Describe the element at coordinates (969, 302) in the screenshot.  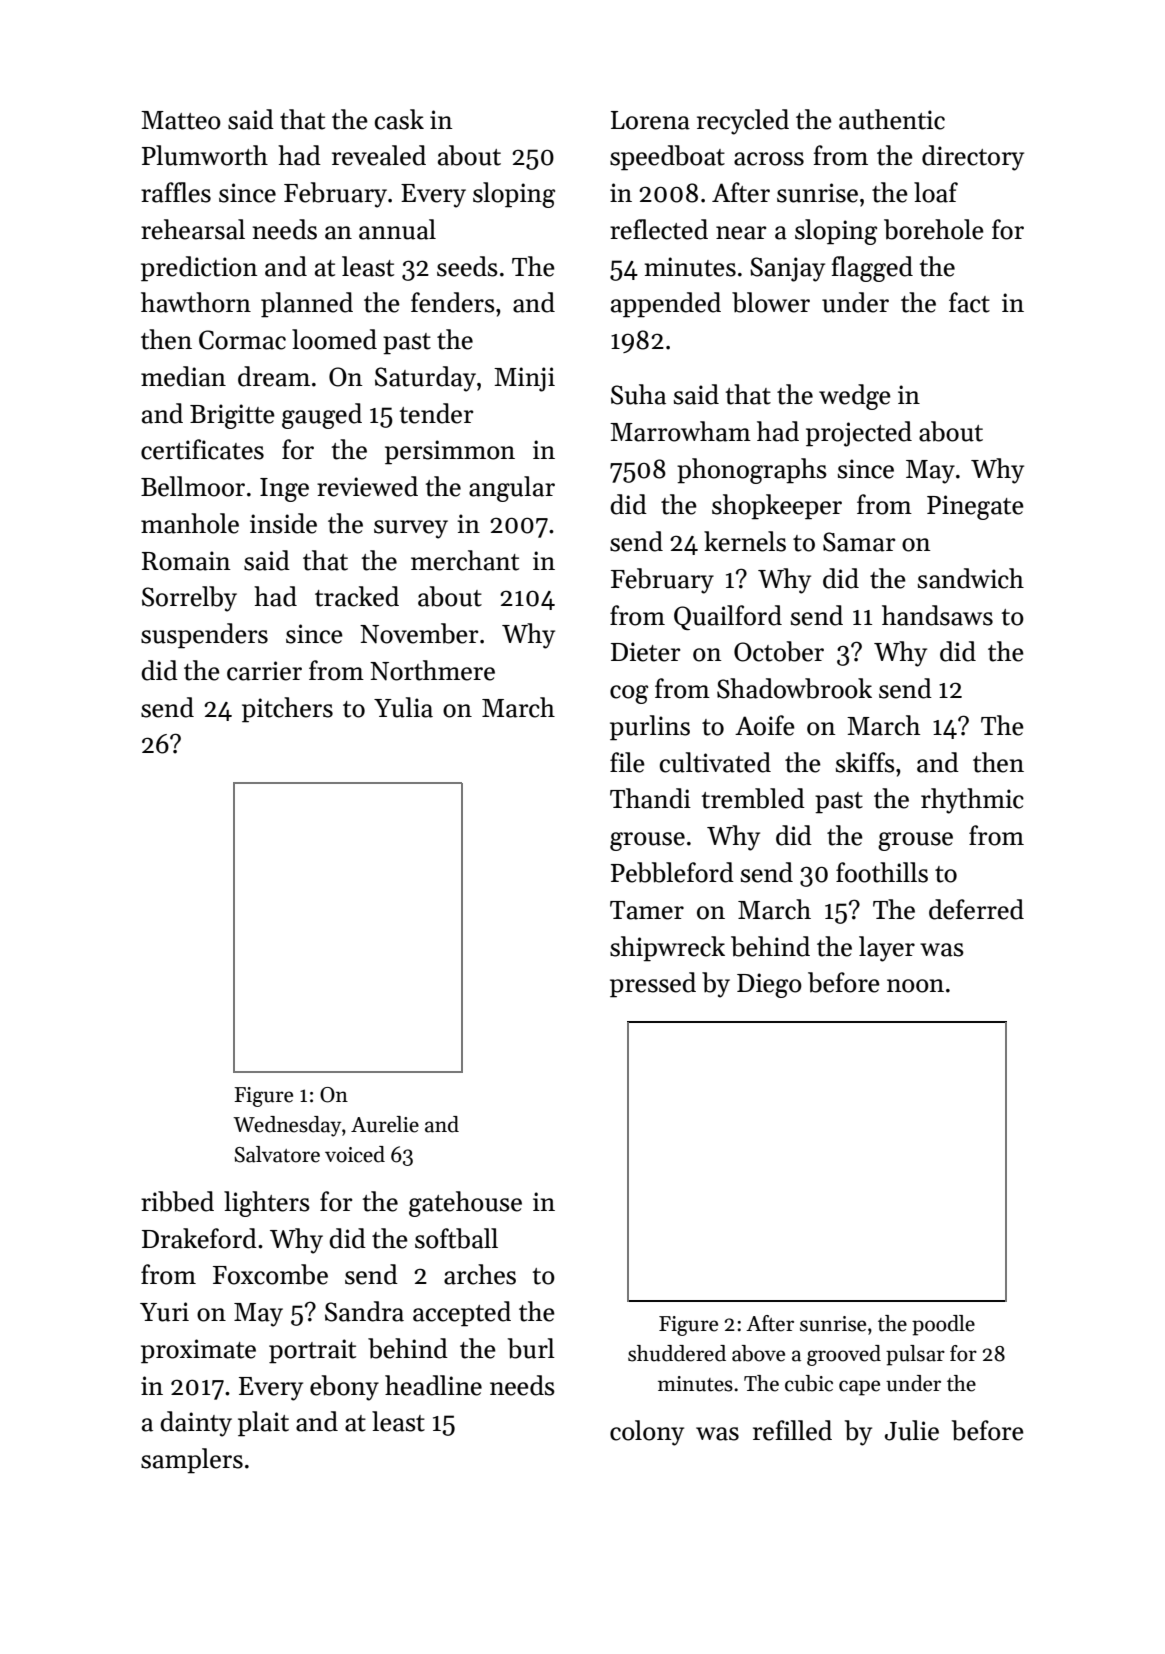
I see `fact` at that location.
